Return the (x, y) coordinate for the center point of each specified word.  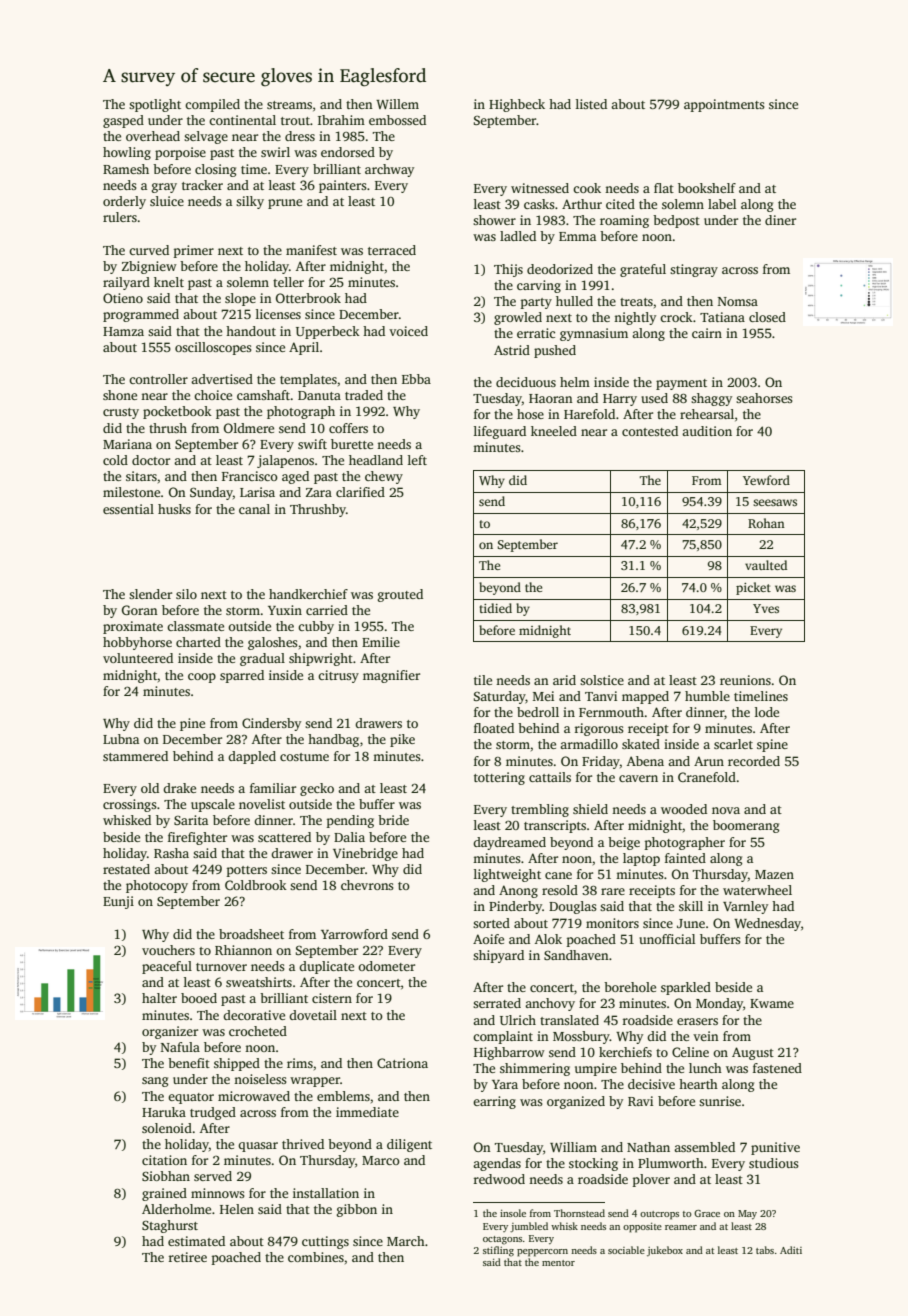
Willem (397, 104)
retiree (188, 1257)
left (417, 460)
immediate (367, 1112)
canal (254, 509)
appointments (724, 105)
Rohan (766, 523)
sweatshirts (259, 982)
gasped (123, 121)
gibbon (356, 1210)
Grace (707, 1213)
